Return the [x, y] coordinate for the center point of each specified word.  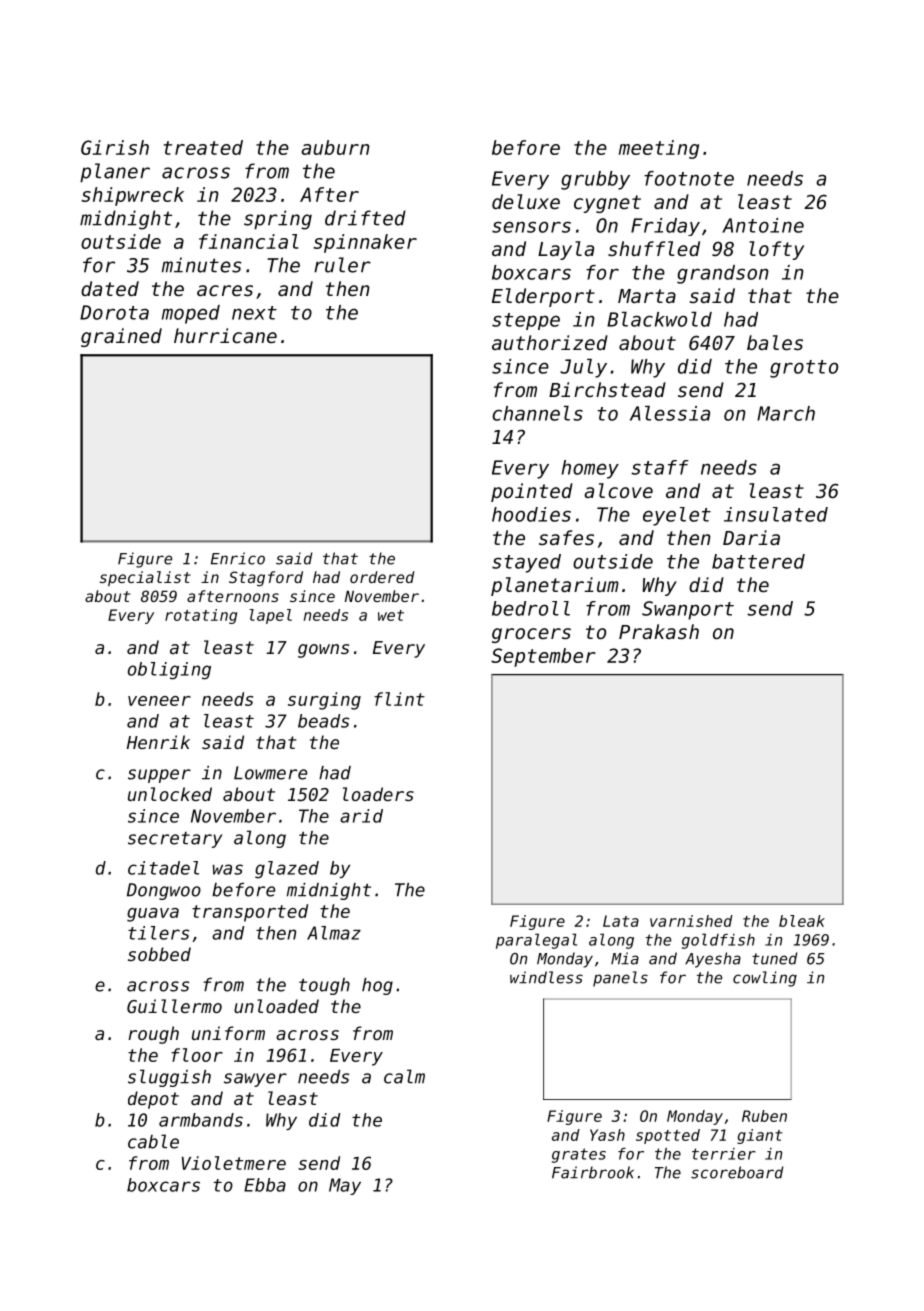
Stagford [266, 579]
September [543, 657]
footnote [689, 178]
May [345, 1186]
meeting [659, 149]
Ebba [265, 1185]
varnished [691, 921]
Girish [115, 147]
